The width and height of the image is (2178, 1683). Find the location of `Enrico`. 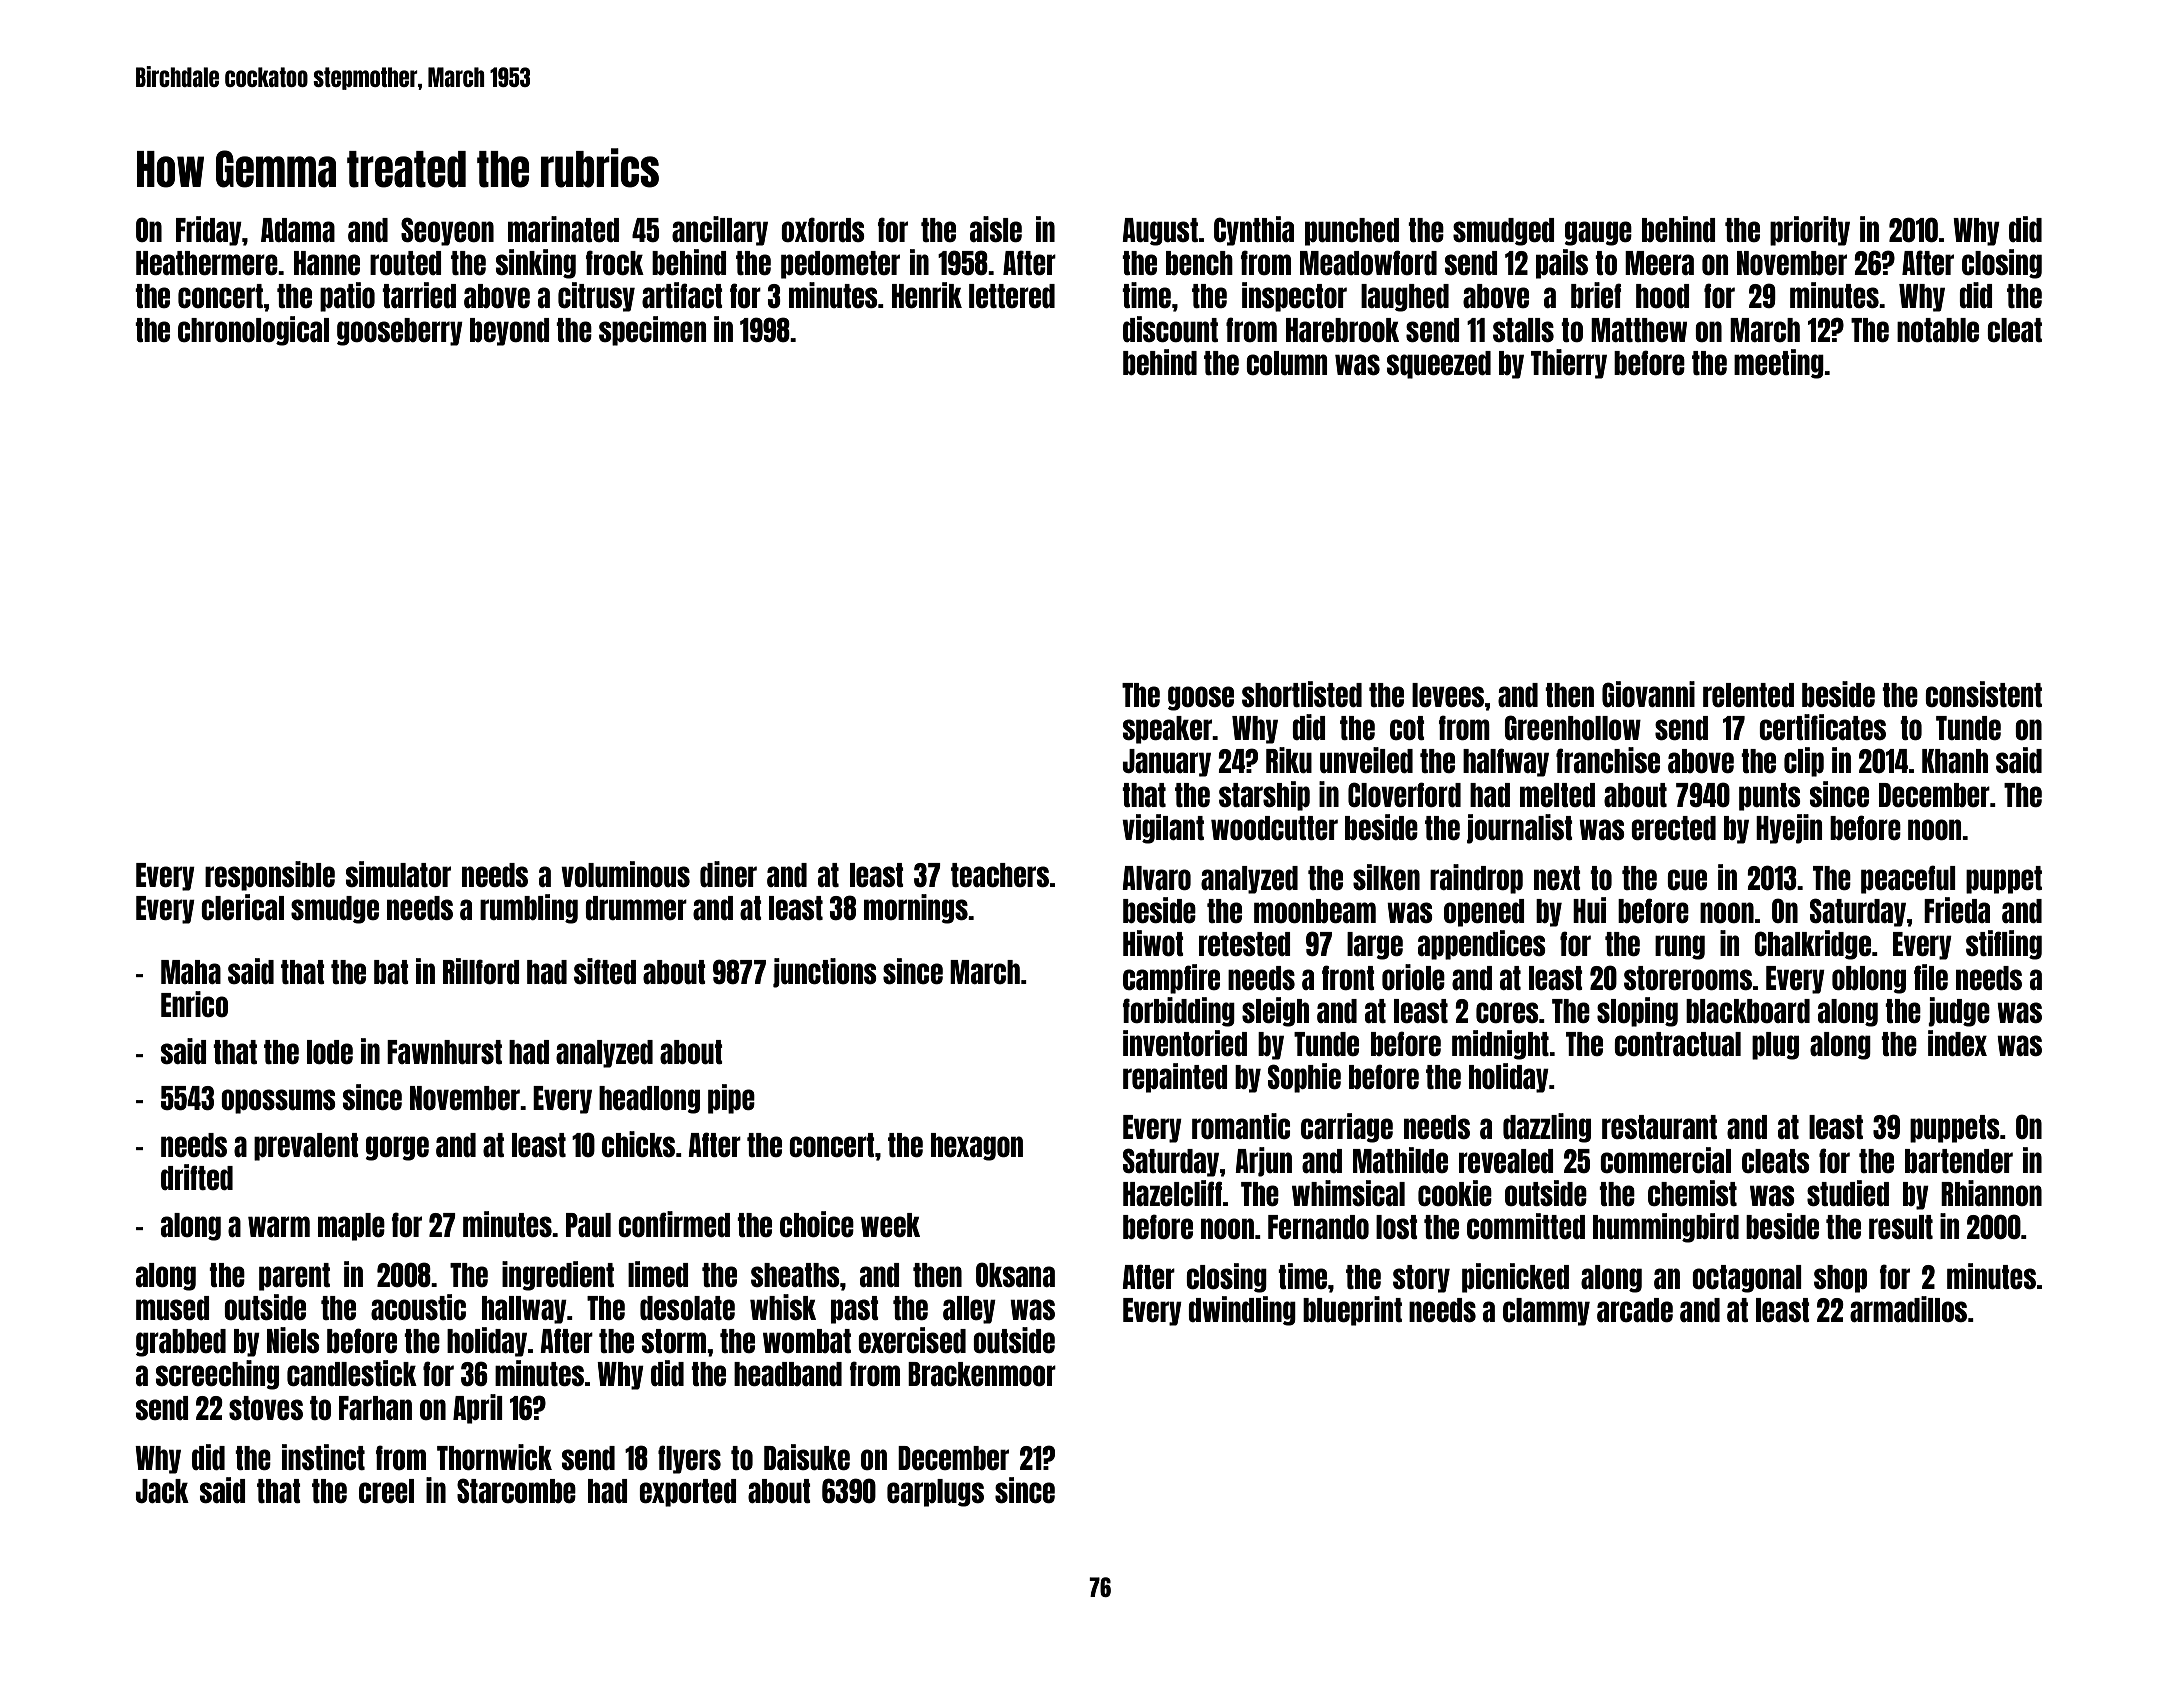

Enrico is located at coordinates (194, 1004).
